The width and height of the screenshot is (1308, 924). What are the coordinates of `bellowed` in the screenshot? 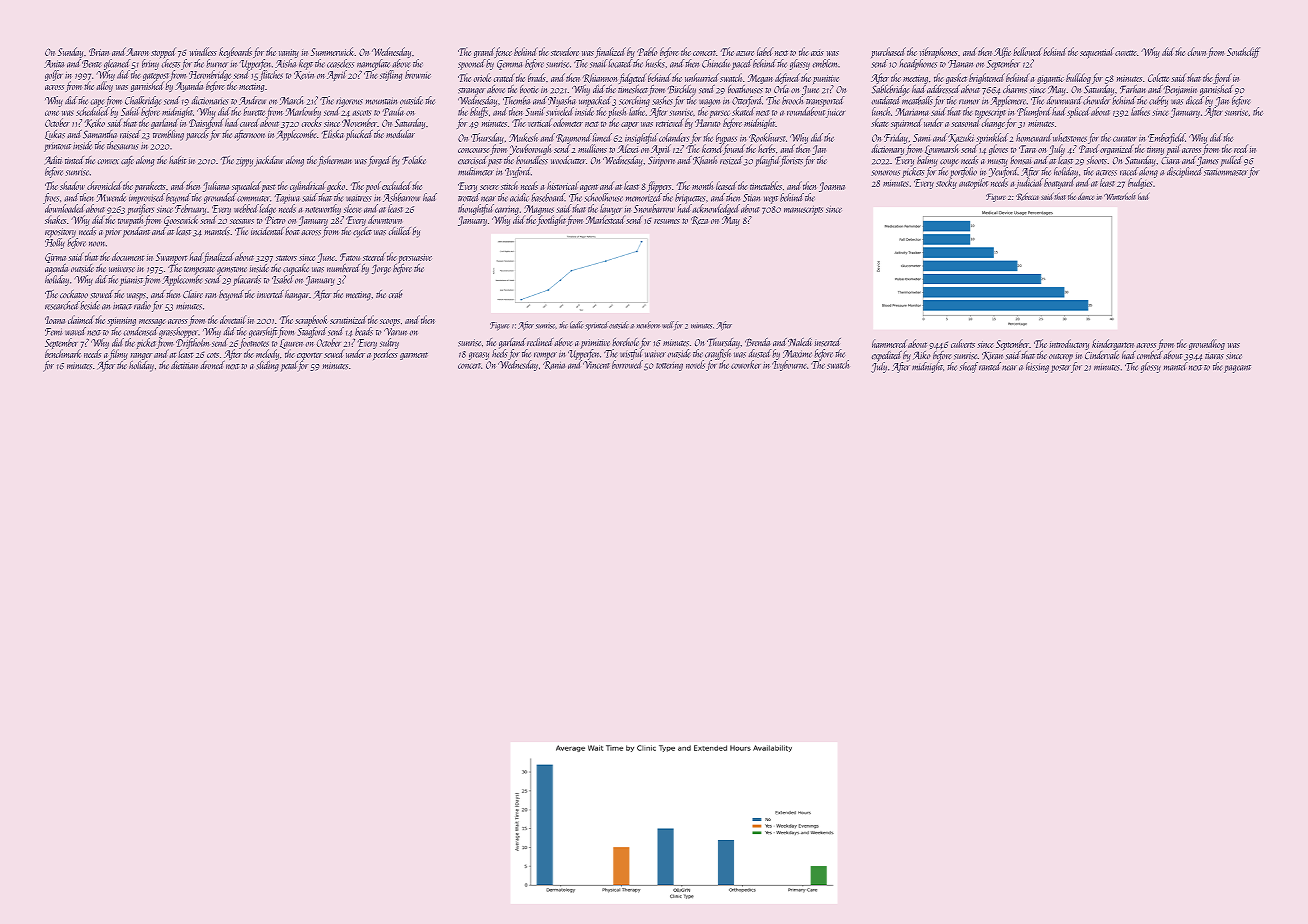 It's located at (1027, 51).
